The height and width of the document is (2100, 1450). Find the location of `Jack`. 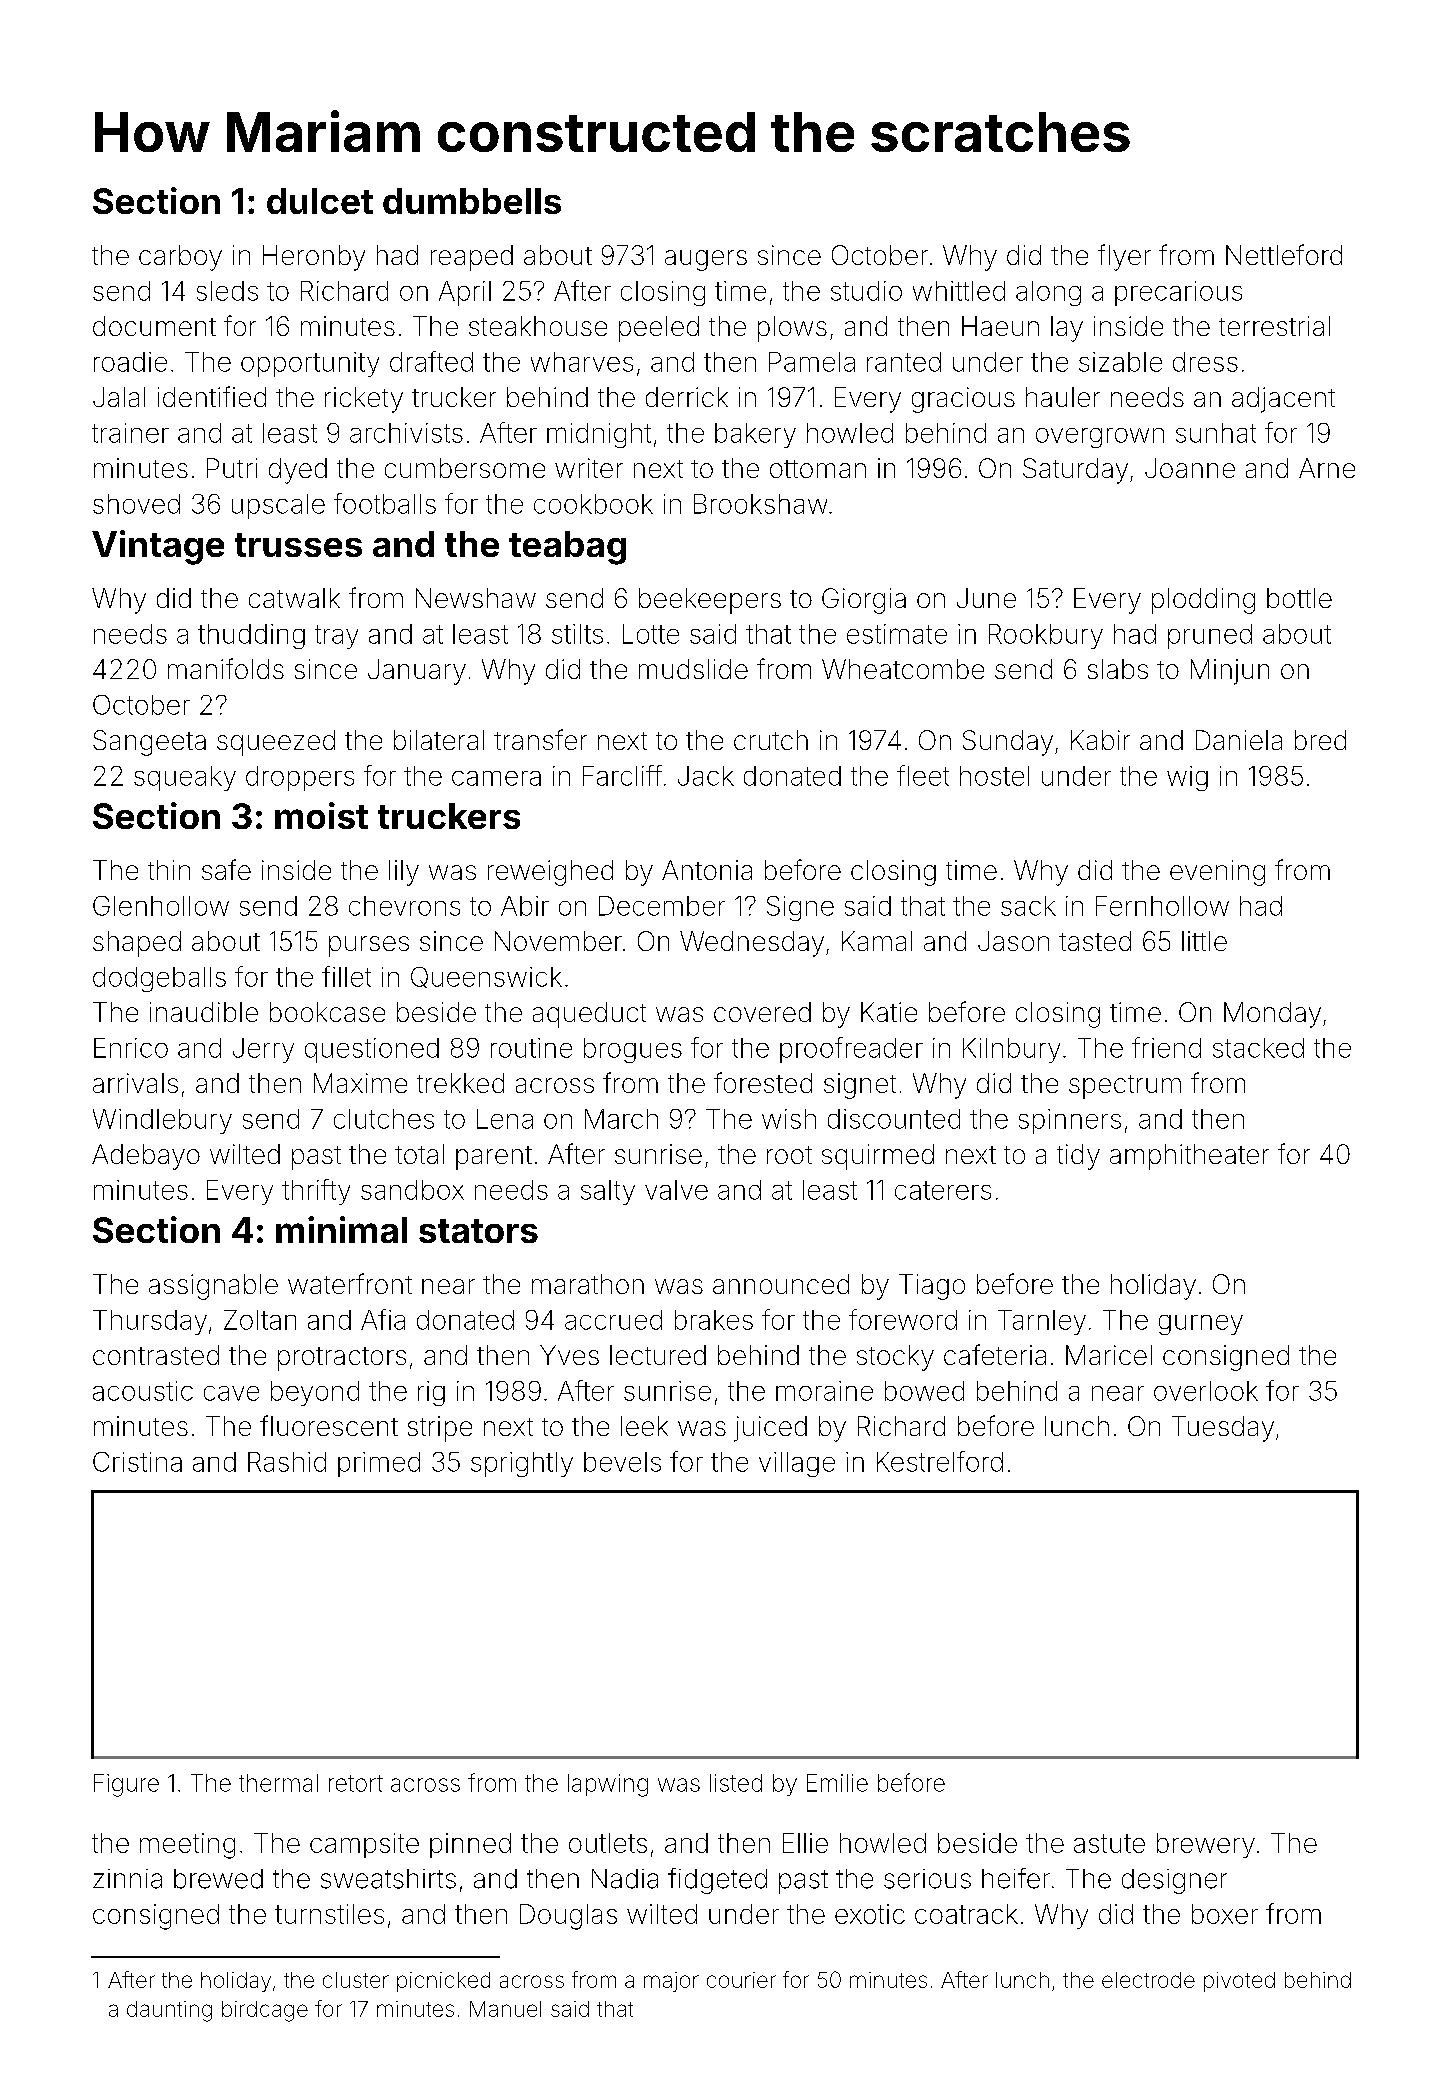

Jack is located at coordinates (706, 776).
